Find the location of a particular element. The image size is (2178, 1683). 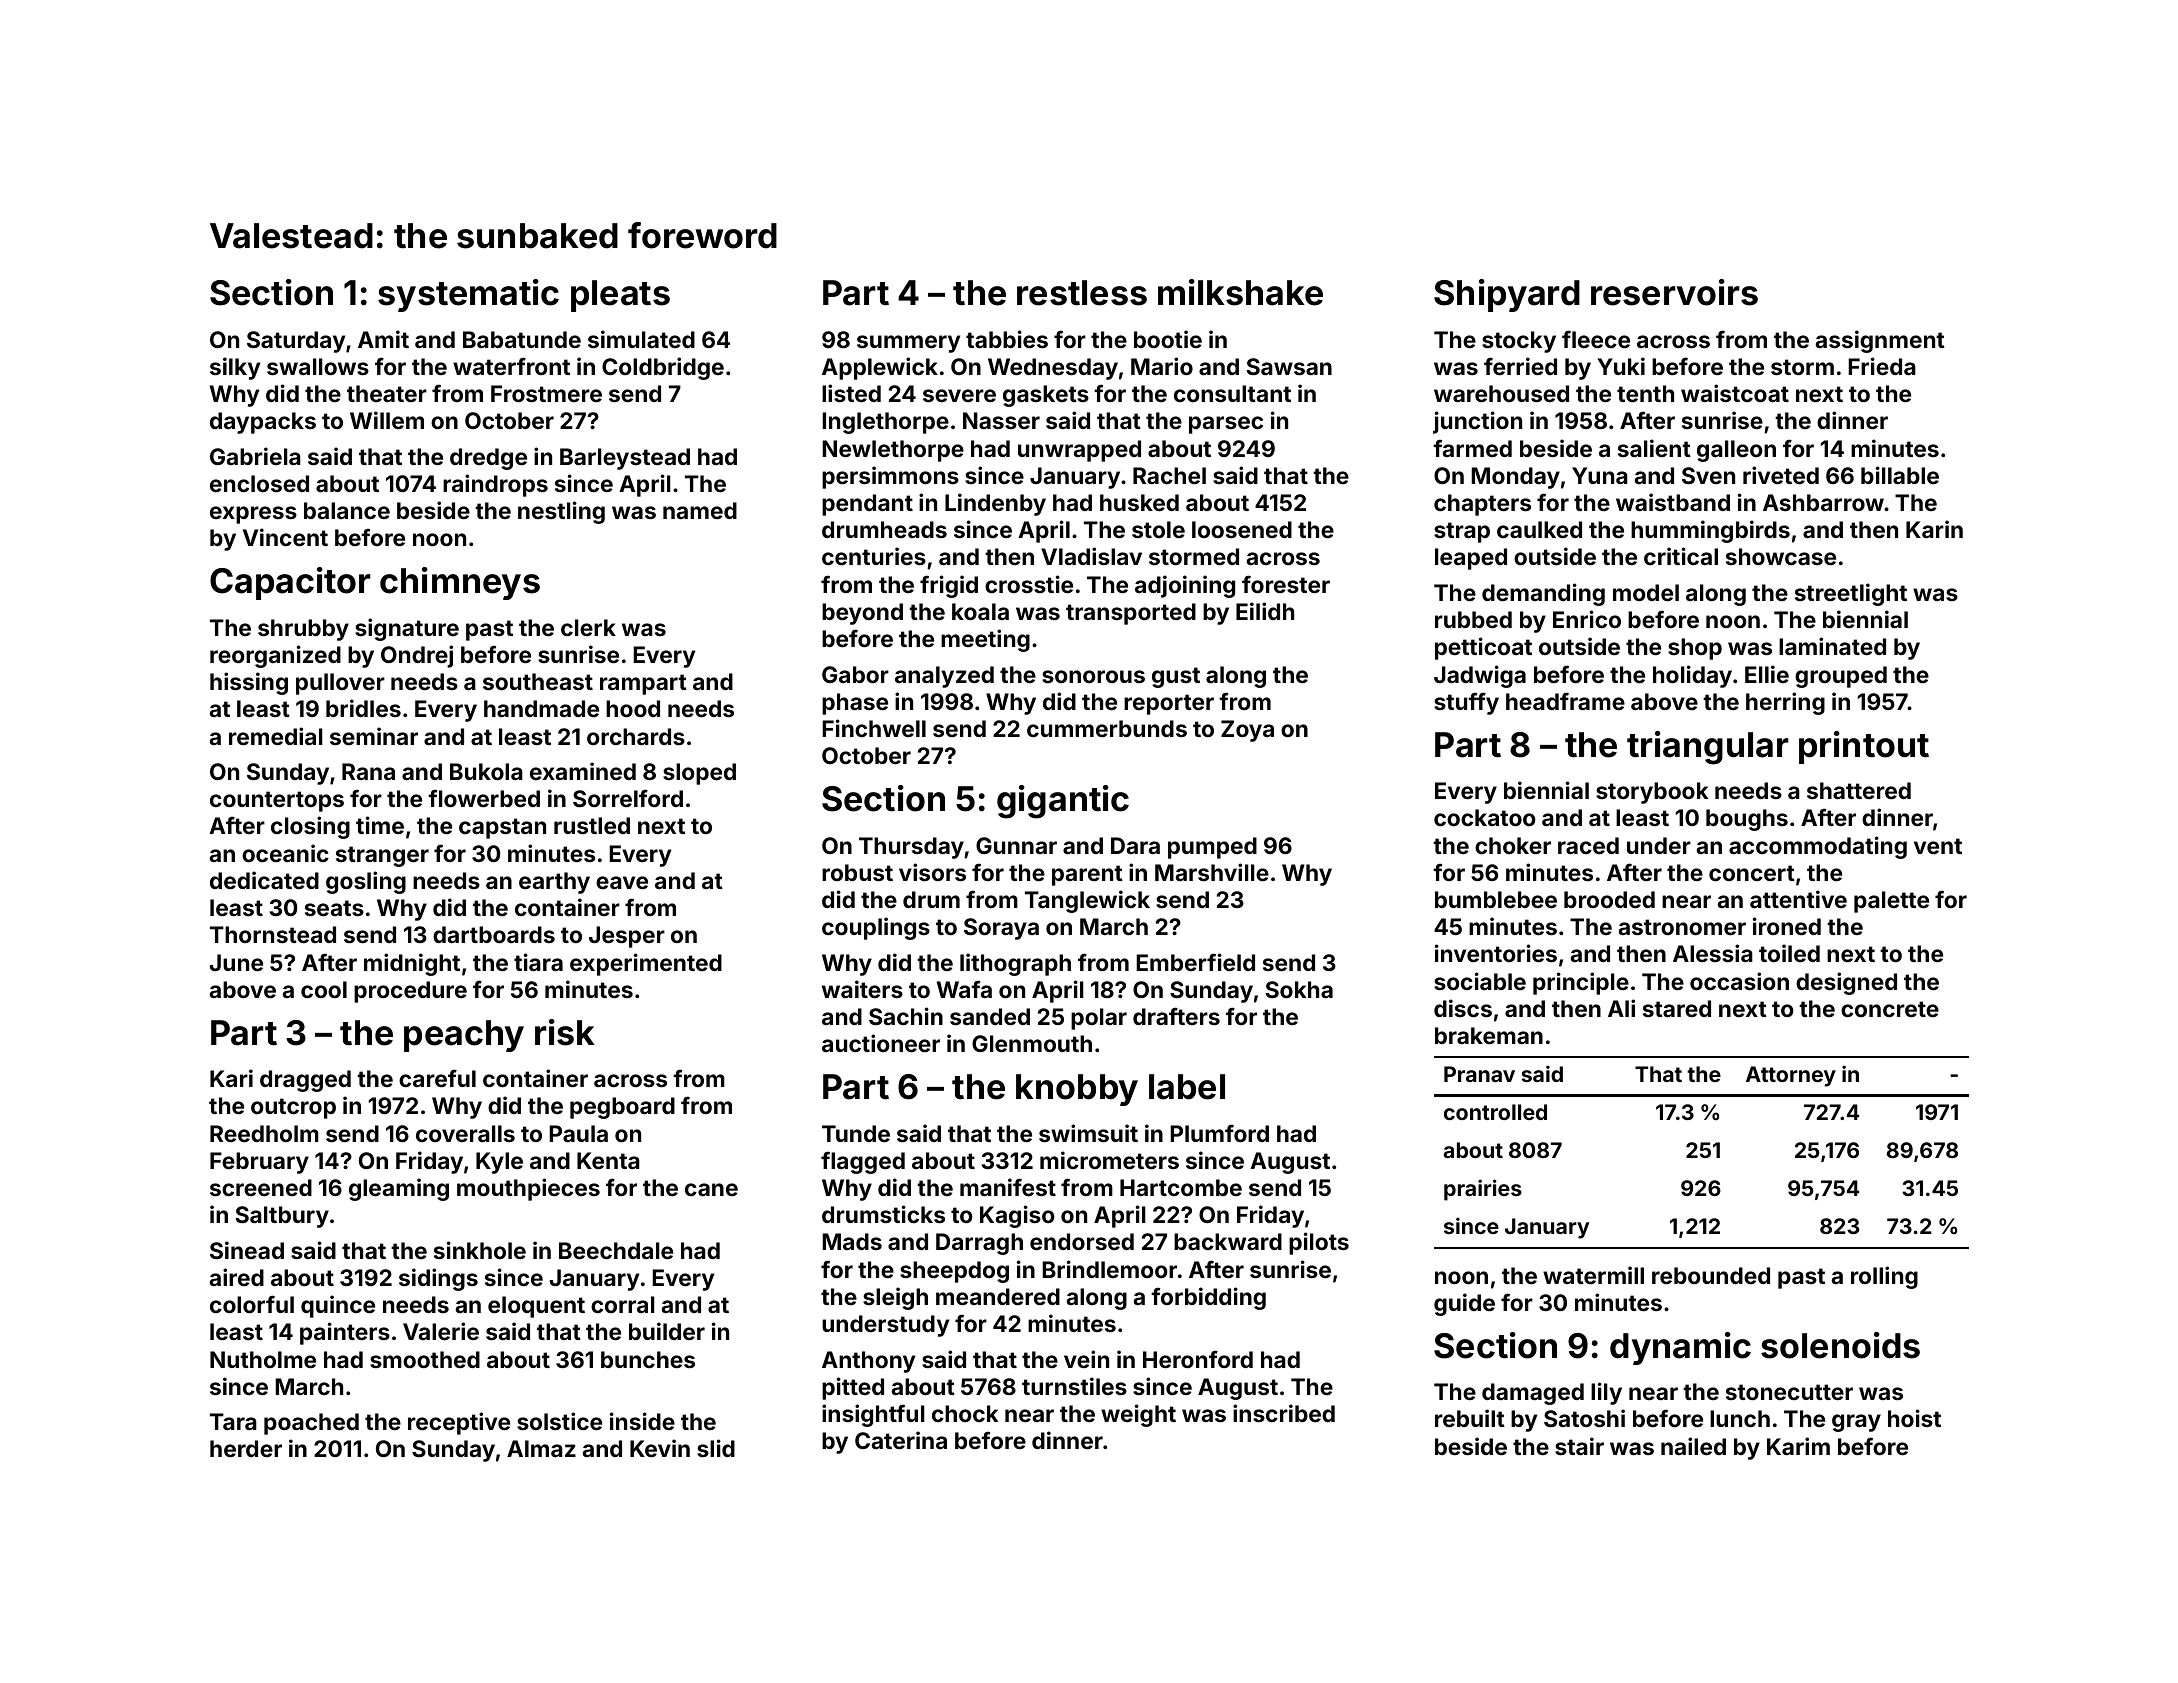

stole is located at coordinates (1158, 529).
